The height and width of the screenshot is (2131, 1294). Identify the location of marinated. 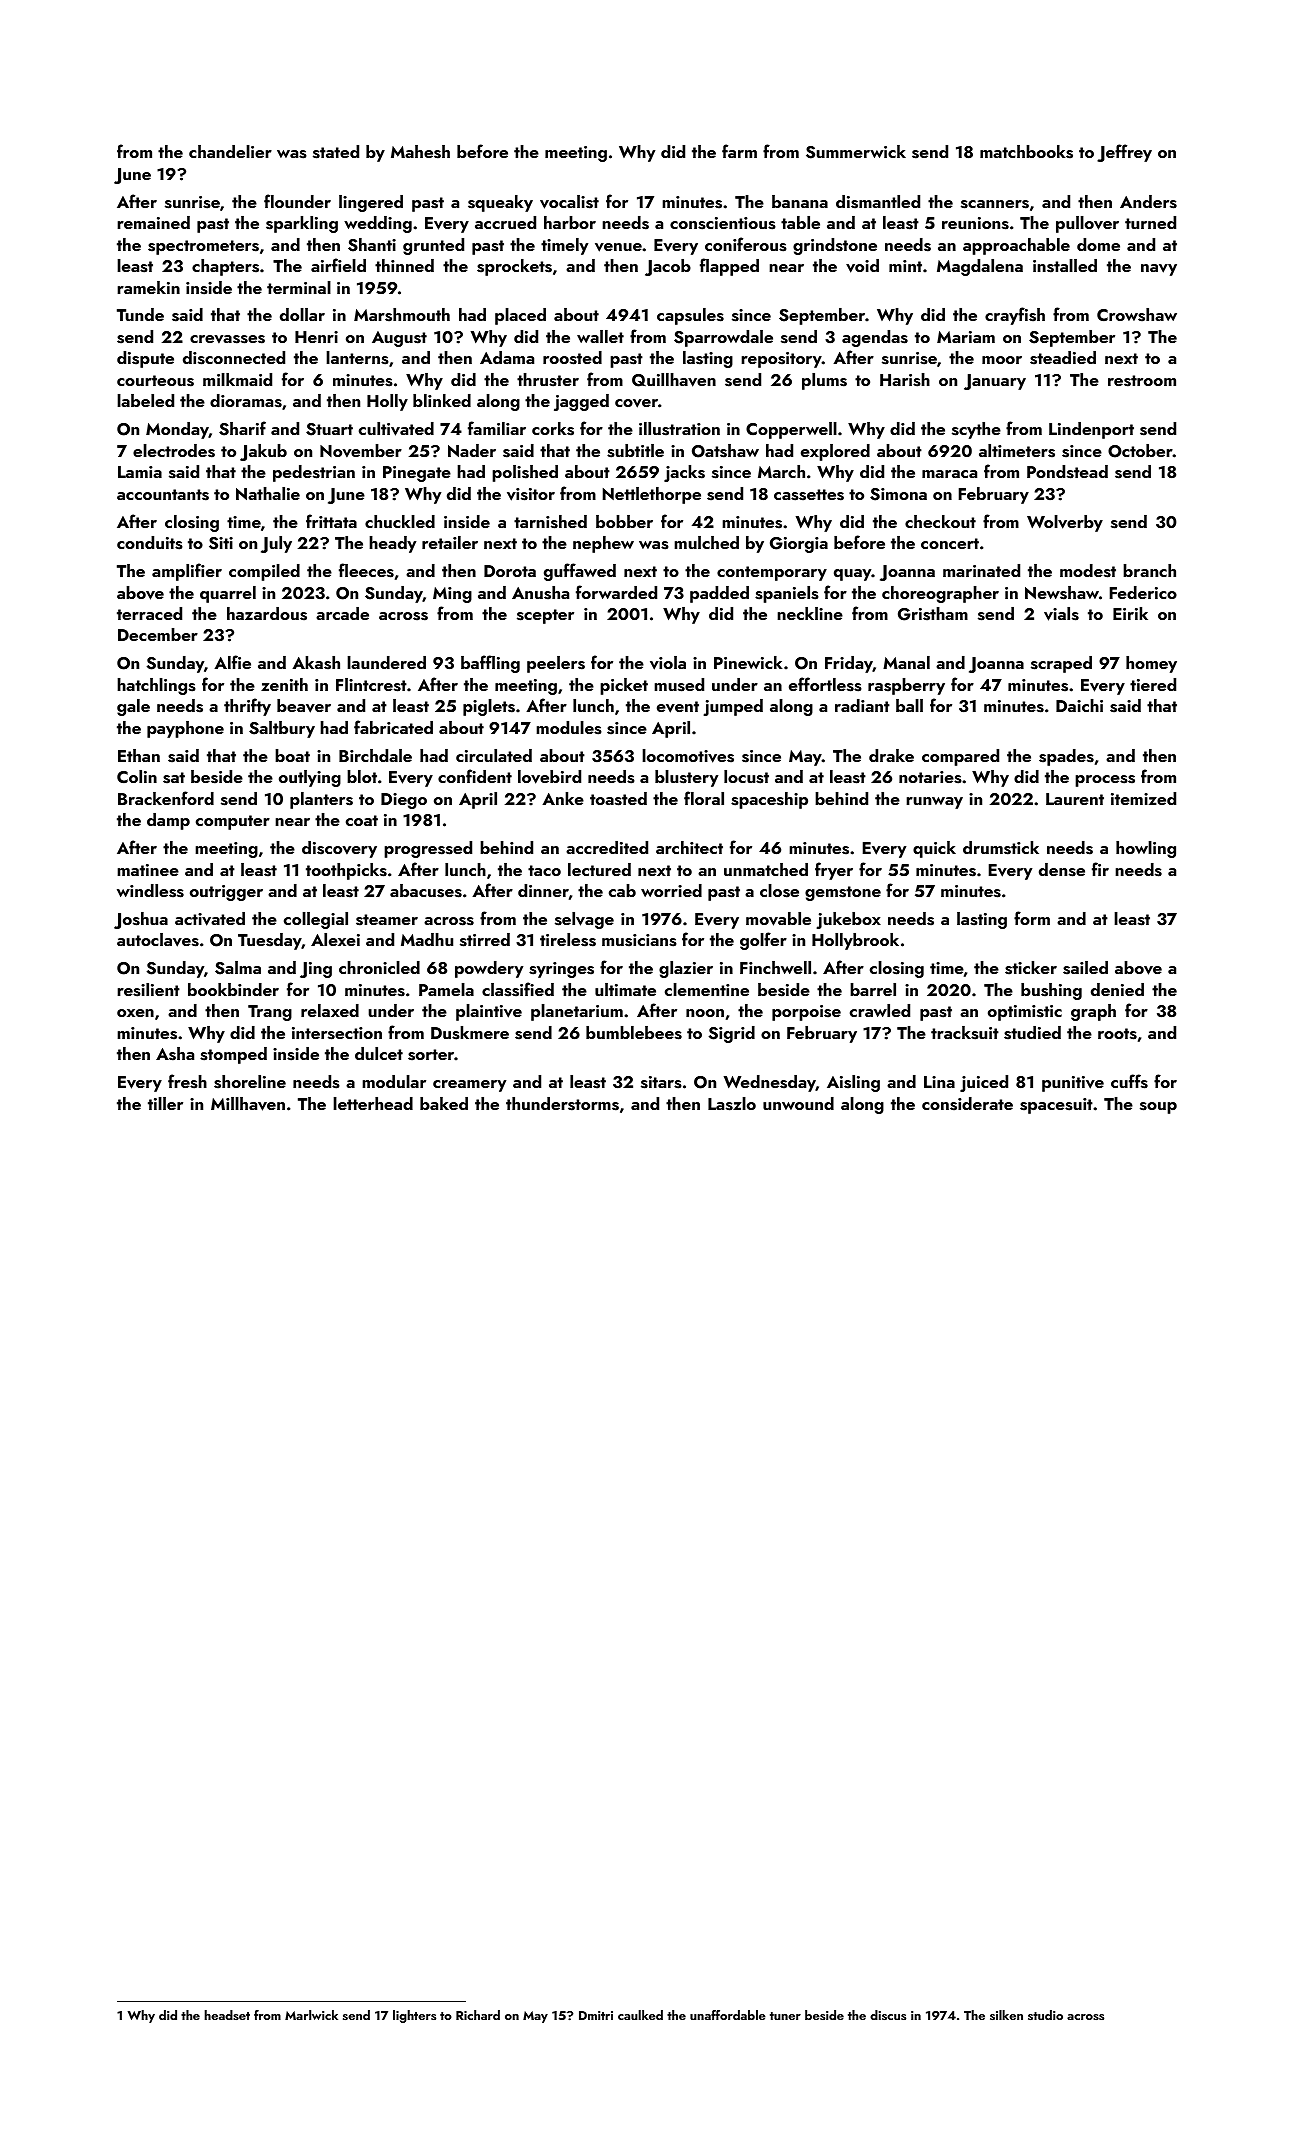
(981, 570).
